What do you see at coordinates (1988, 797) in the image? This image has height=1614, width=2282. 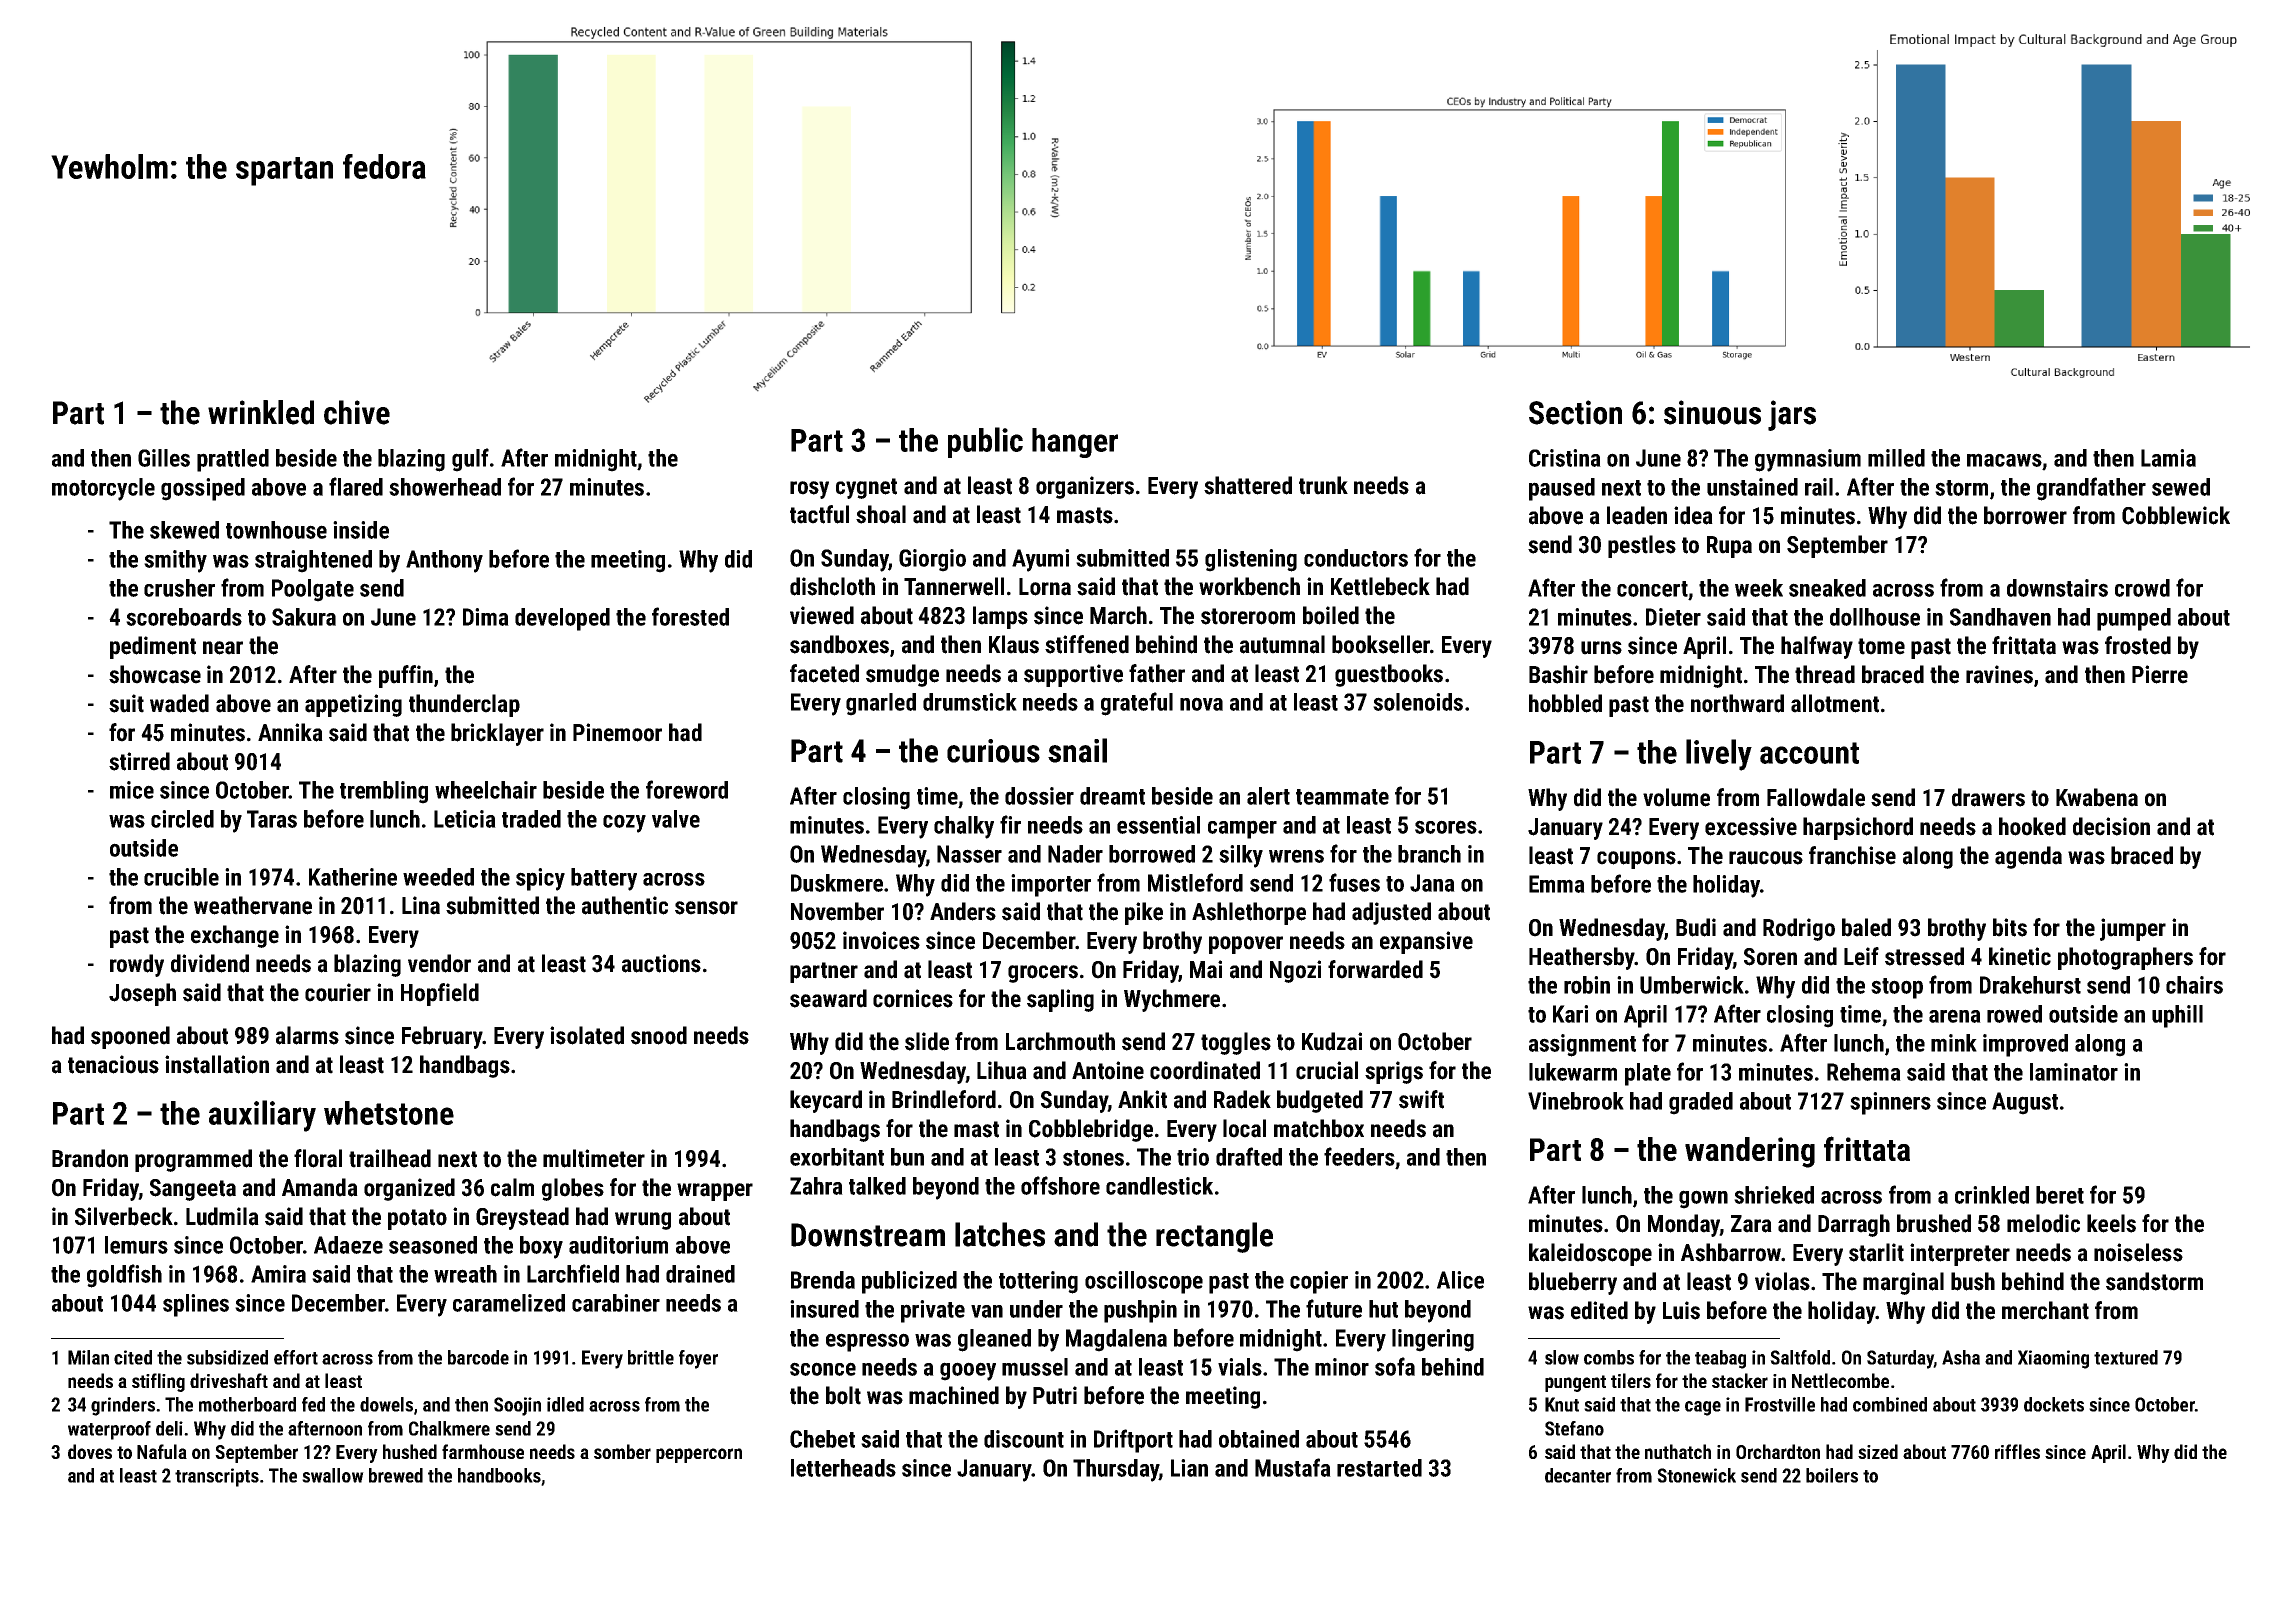 I see `drawers` at bounding box center [1988, 797].
